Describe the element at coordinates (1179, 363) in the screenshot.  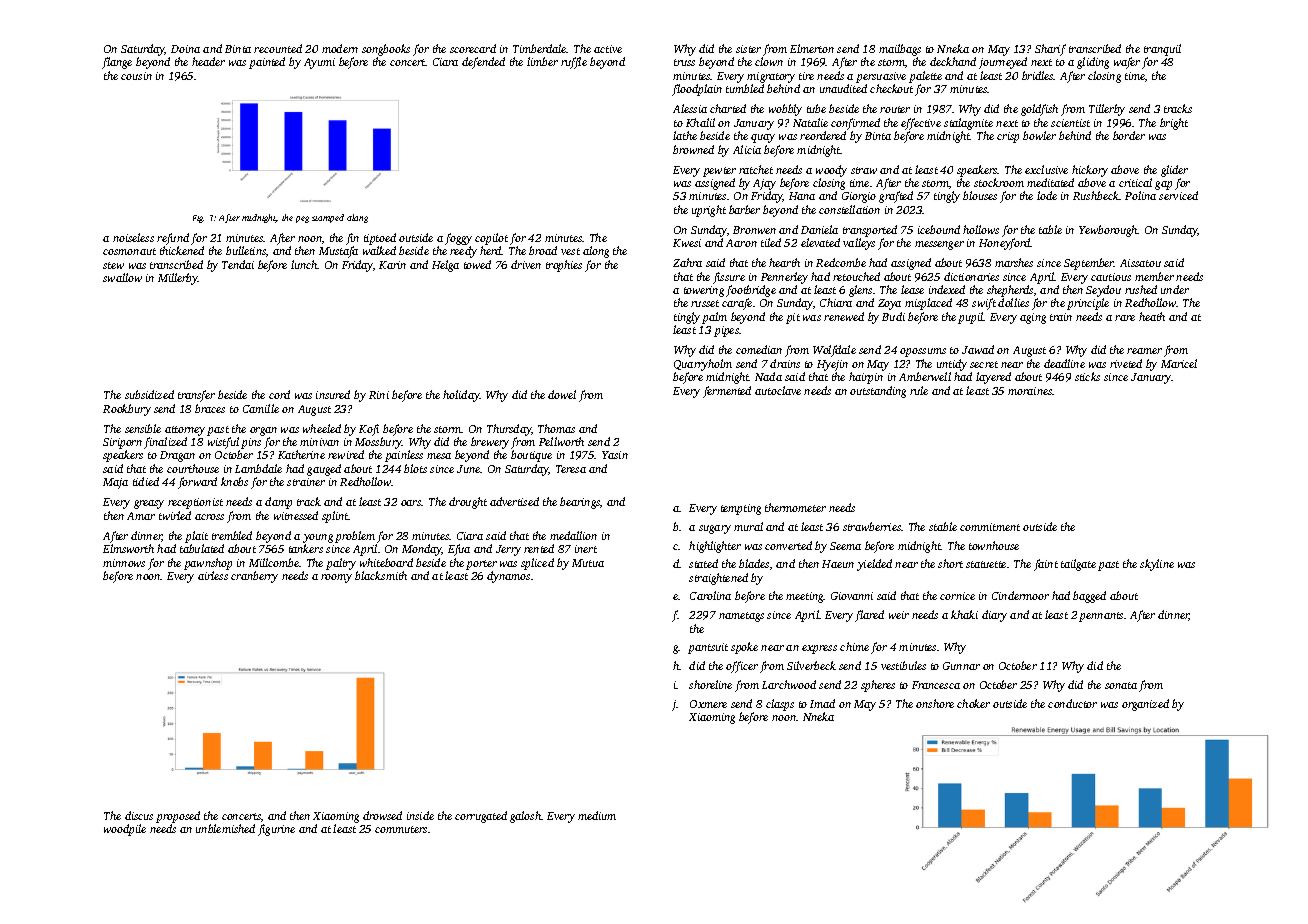
I see `Maricel` at that location.
